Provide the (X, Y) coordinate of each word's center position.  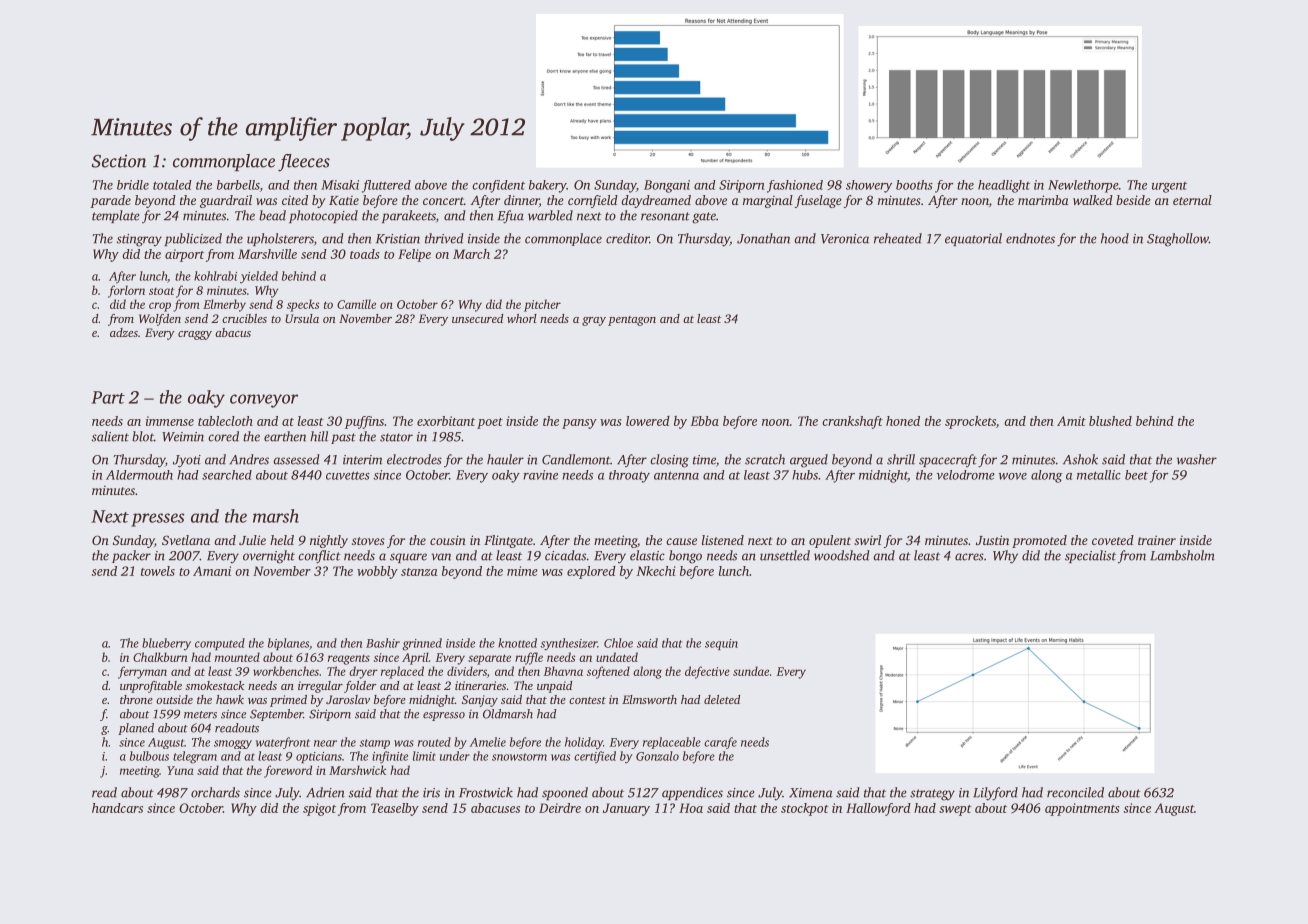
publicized (193, 239)
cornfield (593, 201)
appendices (692, 793)
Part (108, 397)
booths (914, 185)
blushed (1110, 421)
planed (136, 729)
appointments (1082, 809)
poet (490, 423)
